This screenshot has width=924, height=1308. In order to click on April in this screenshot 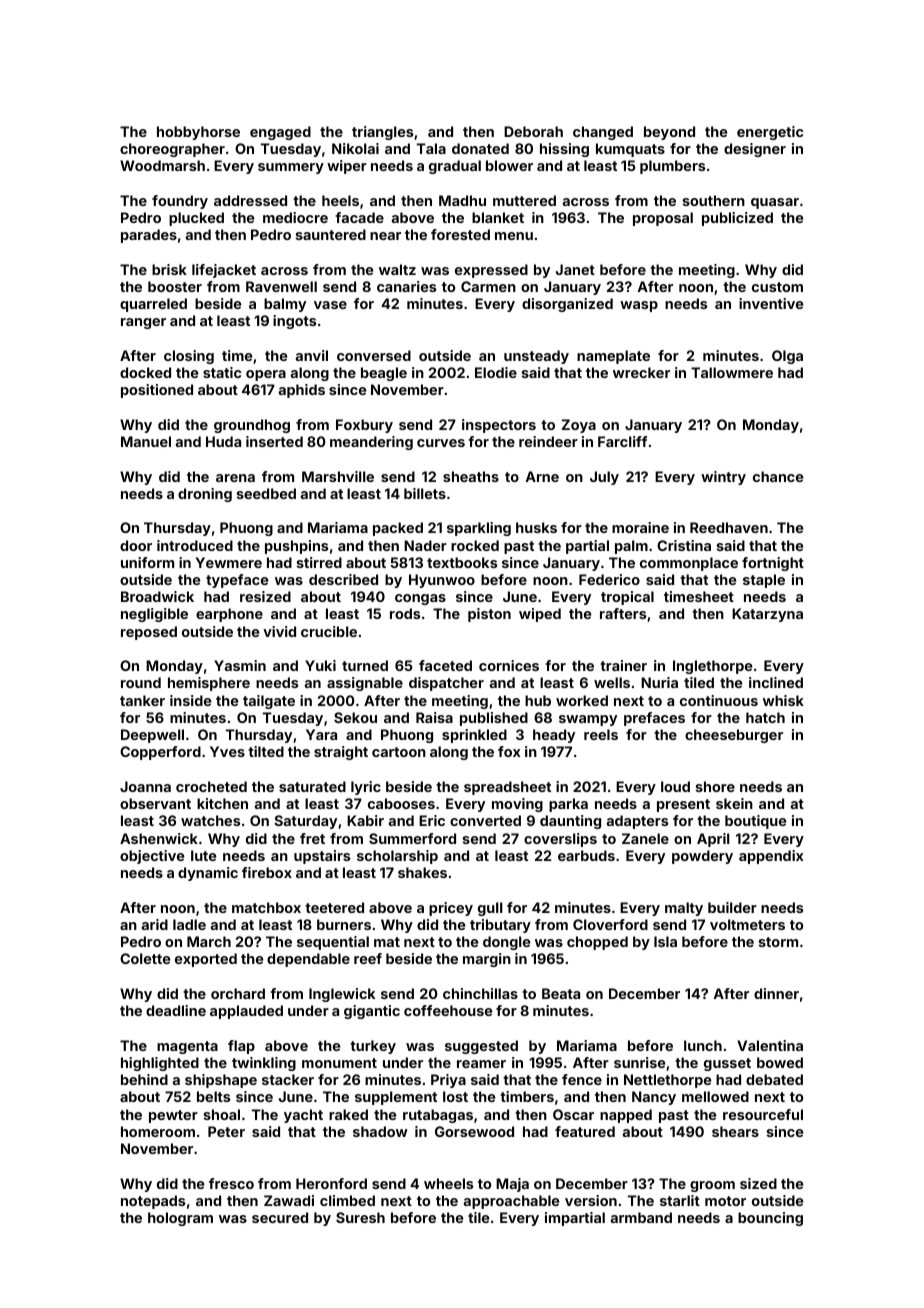, I will do `click(713, 840)`.
